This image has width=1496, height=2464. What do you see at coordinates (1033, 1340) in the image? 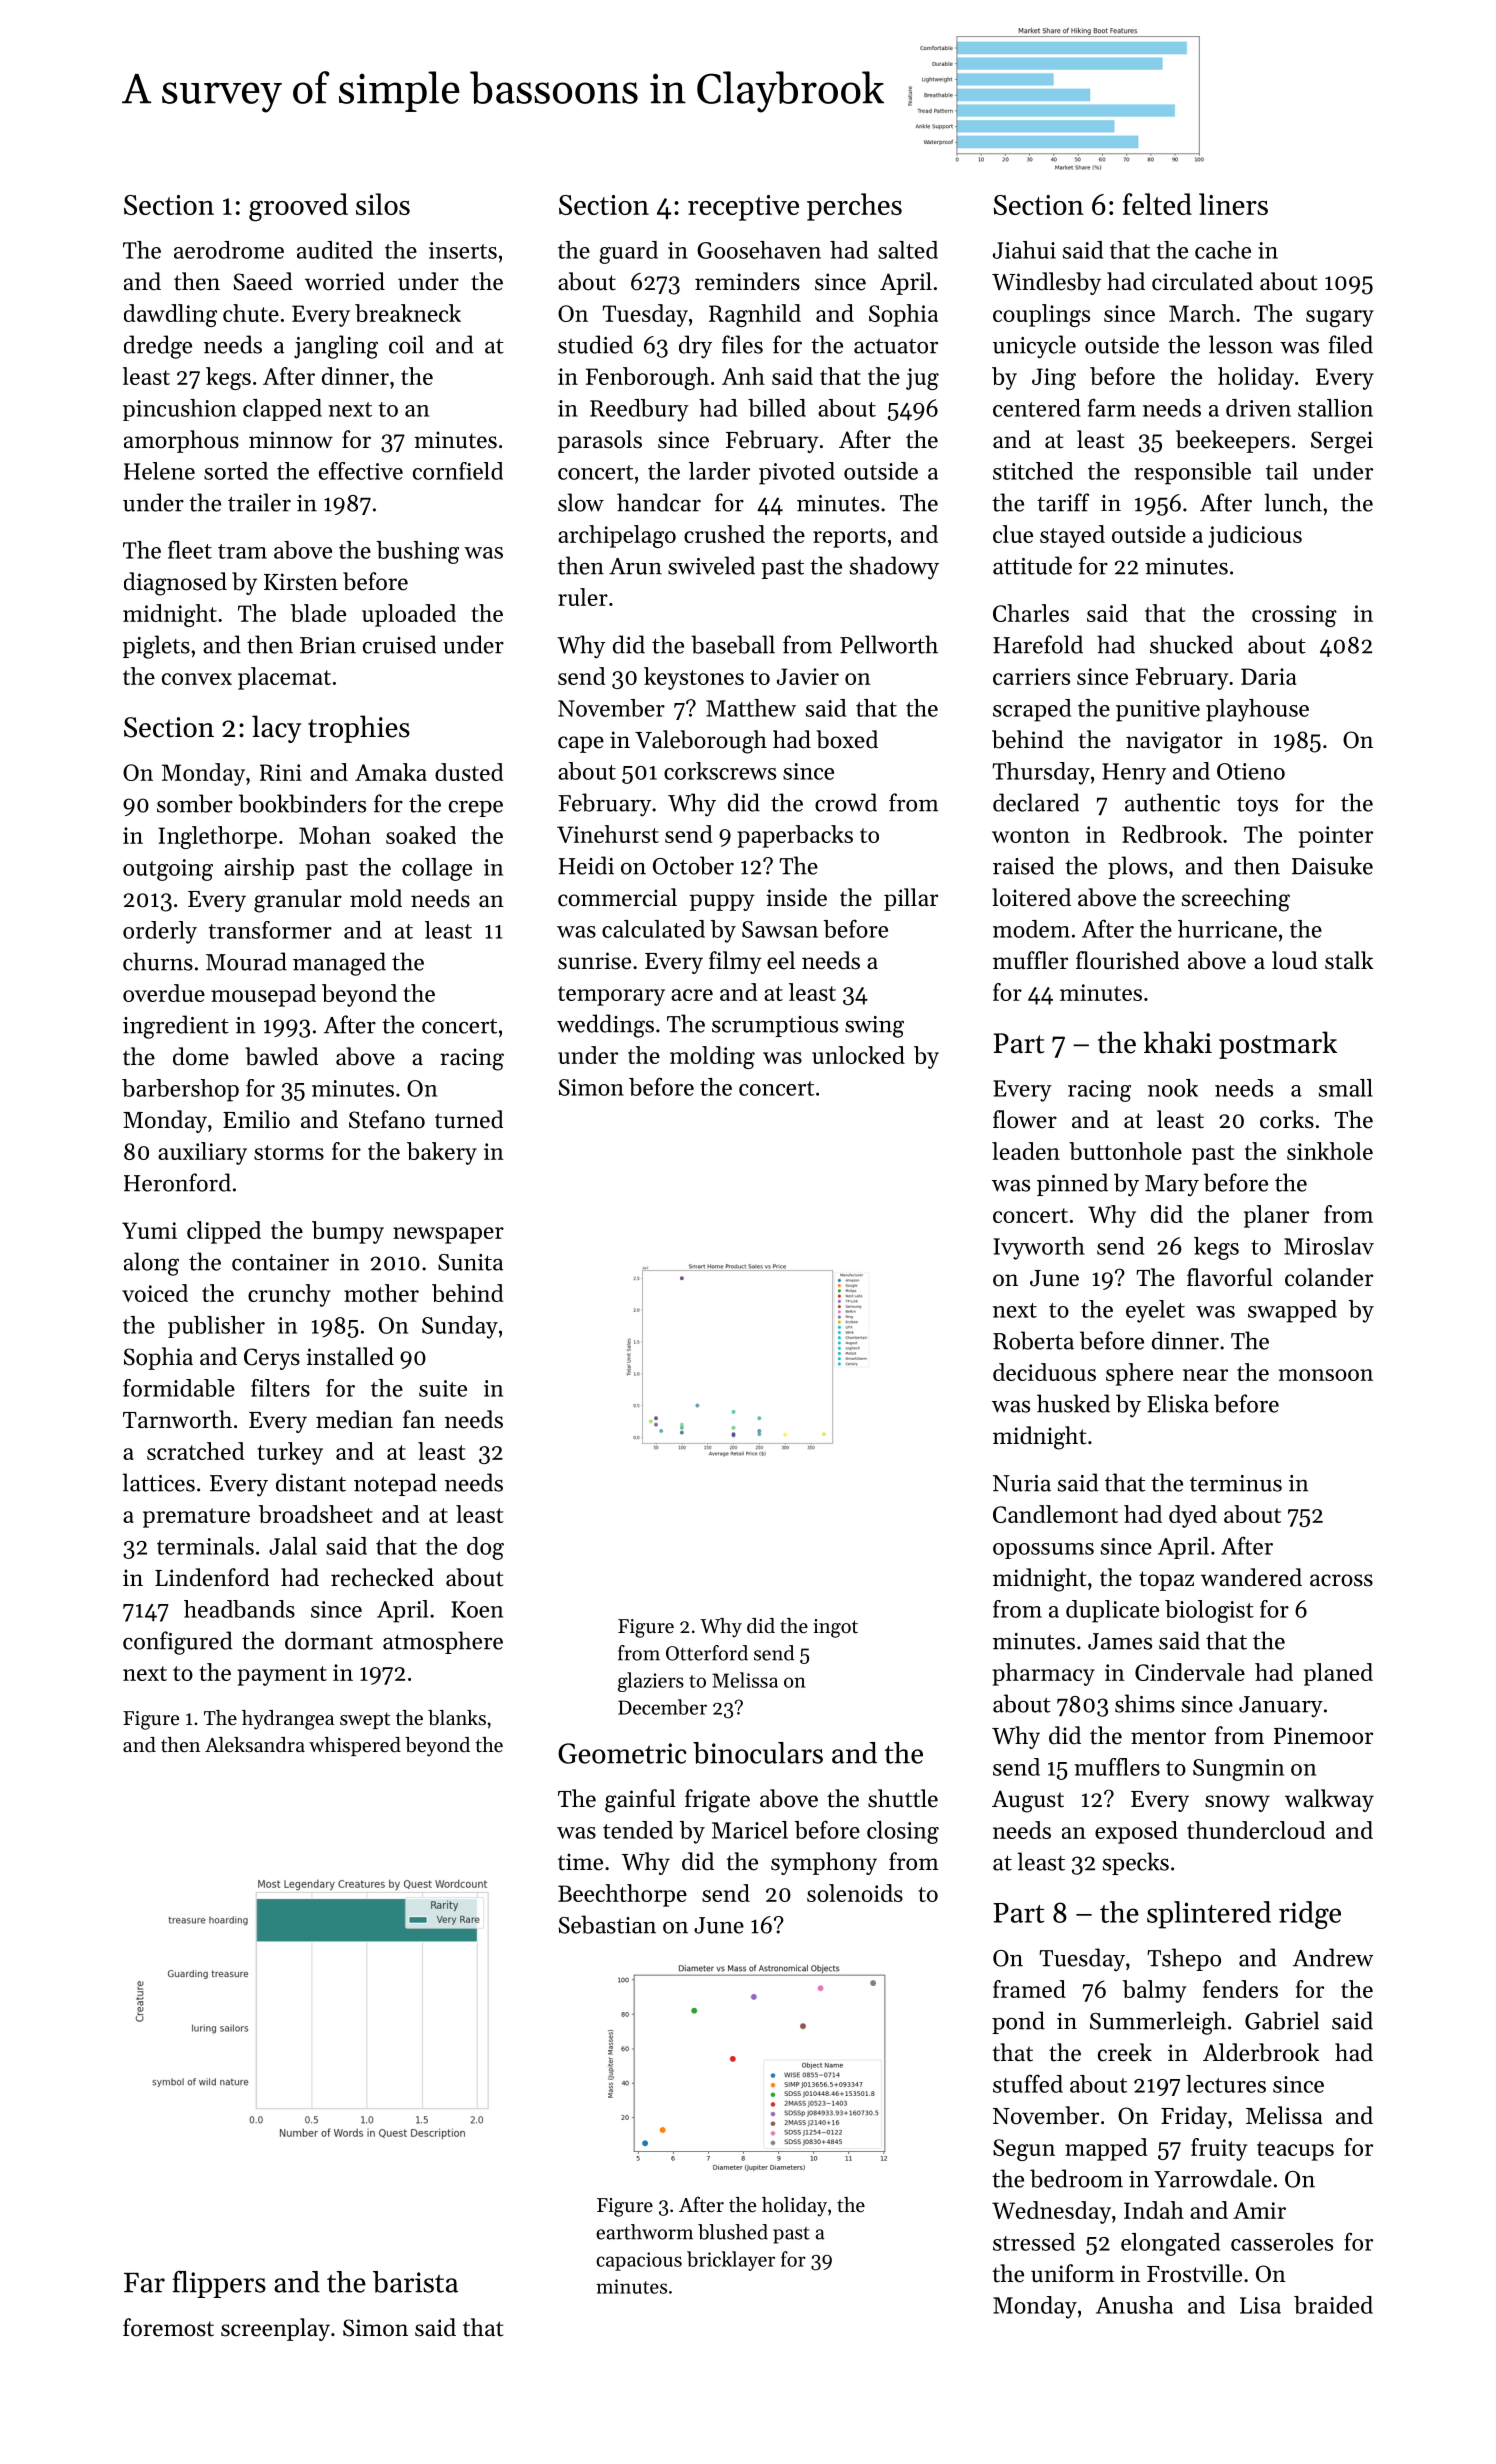
I see `Roberta` at bounding box center [1033, 1340].
